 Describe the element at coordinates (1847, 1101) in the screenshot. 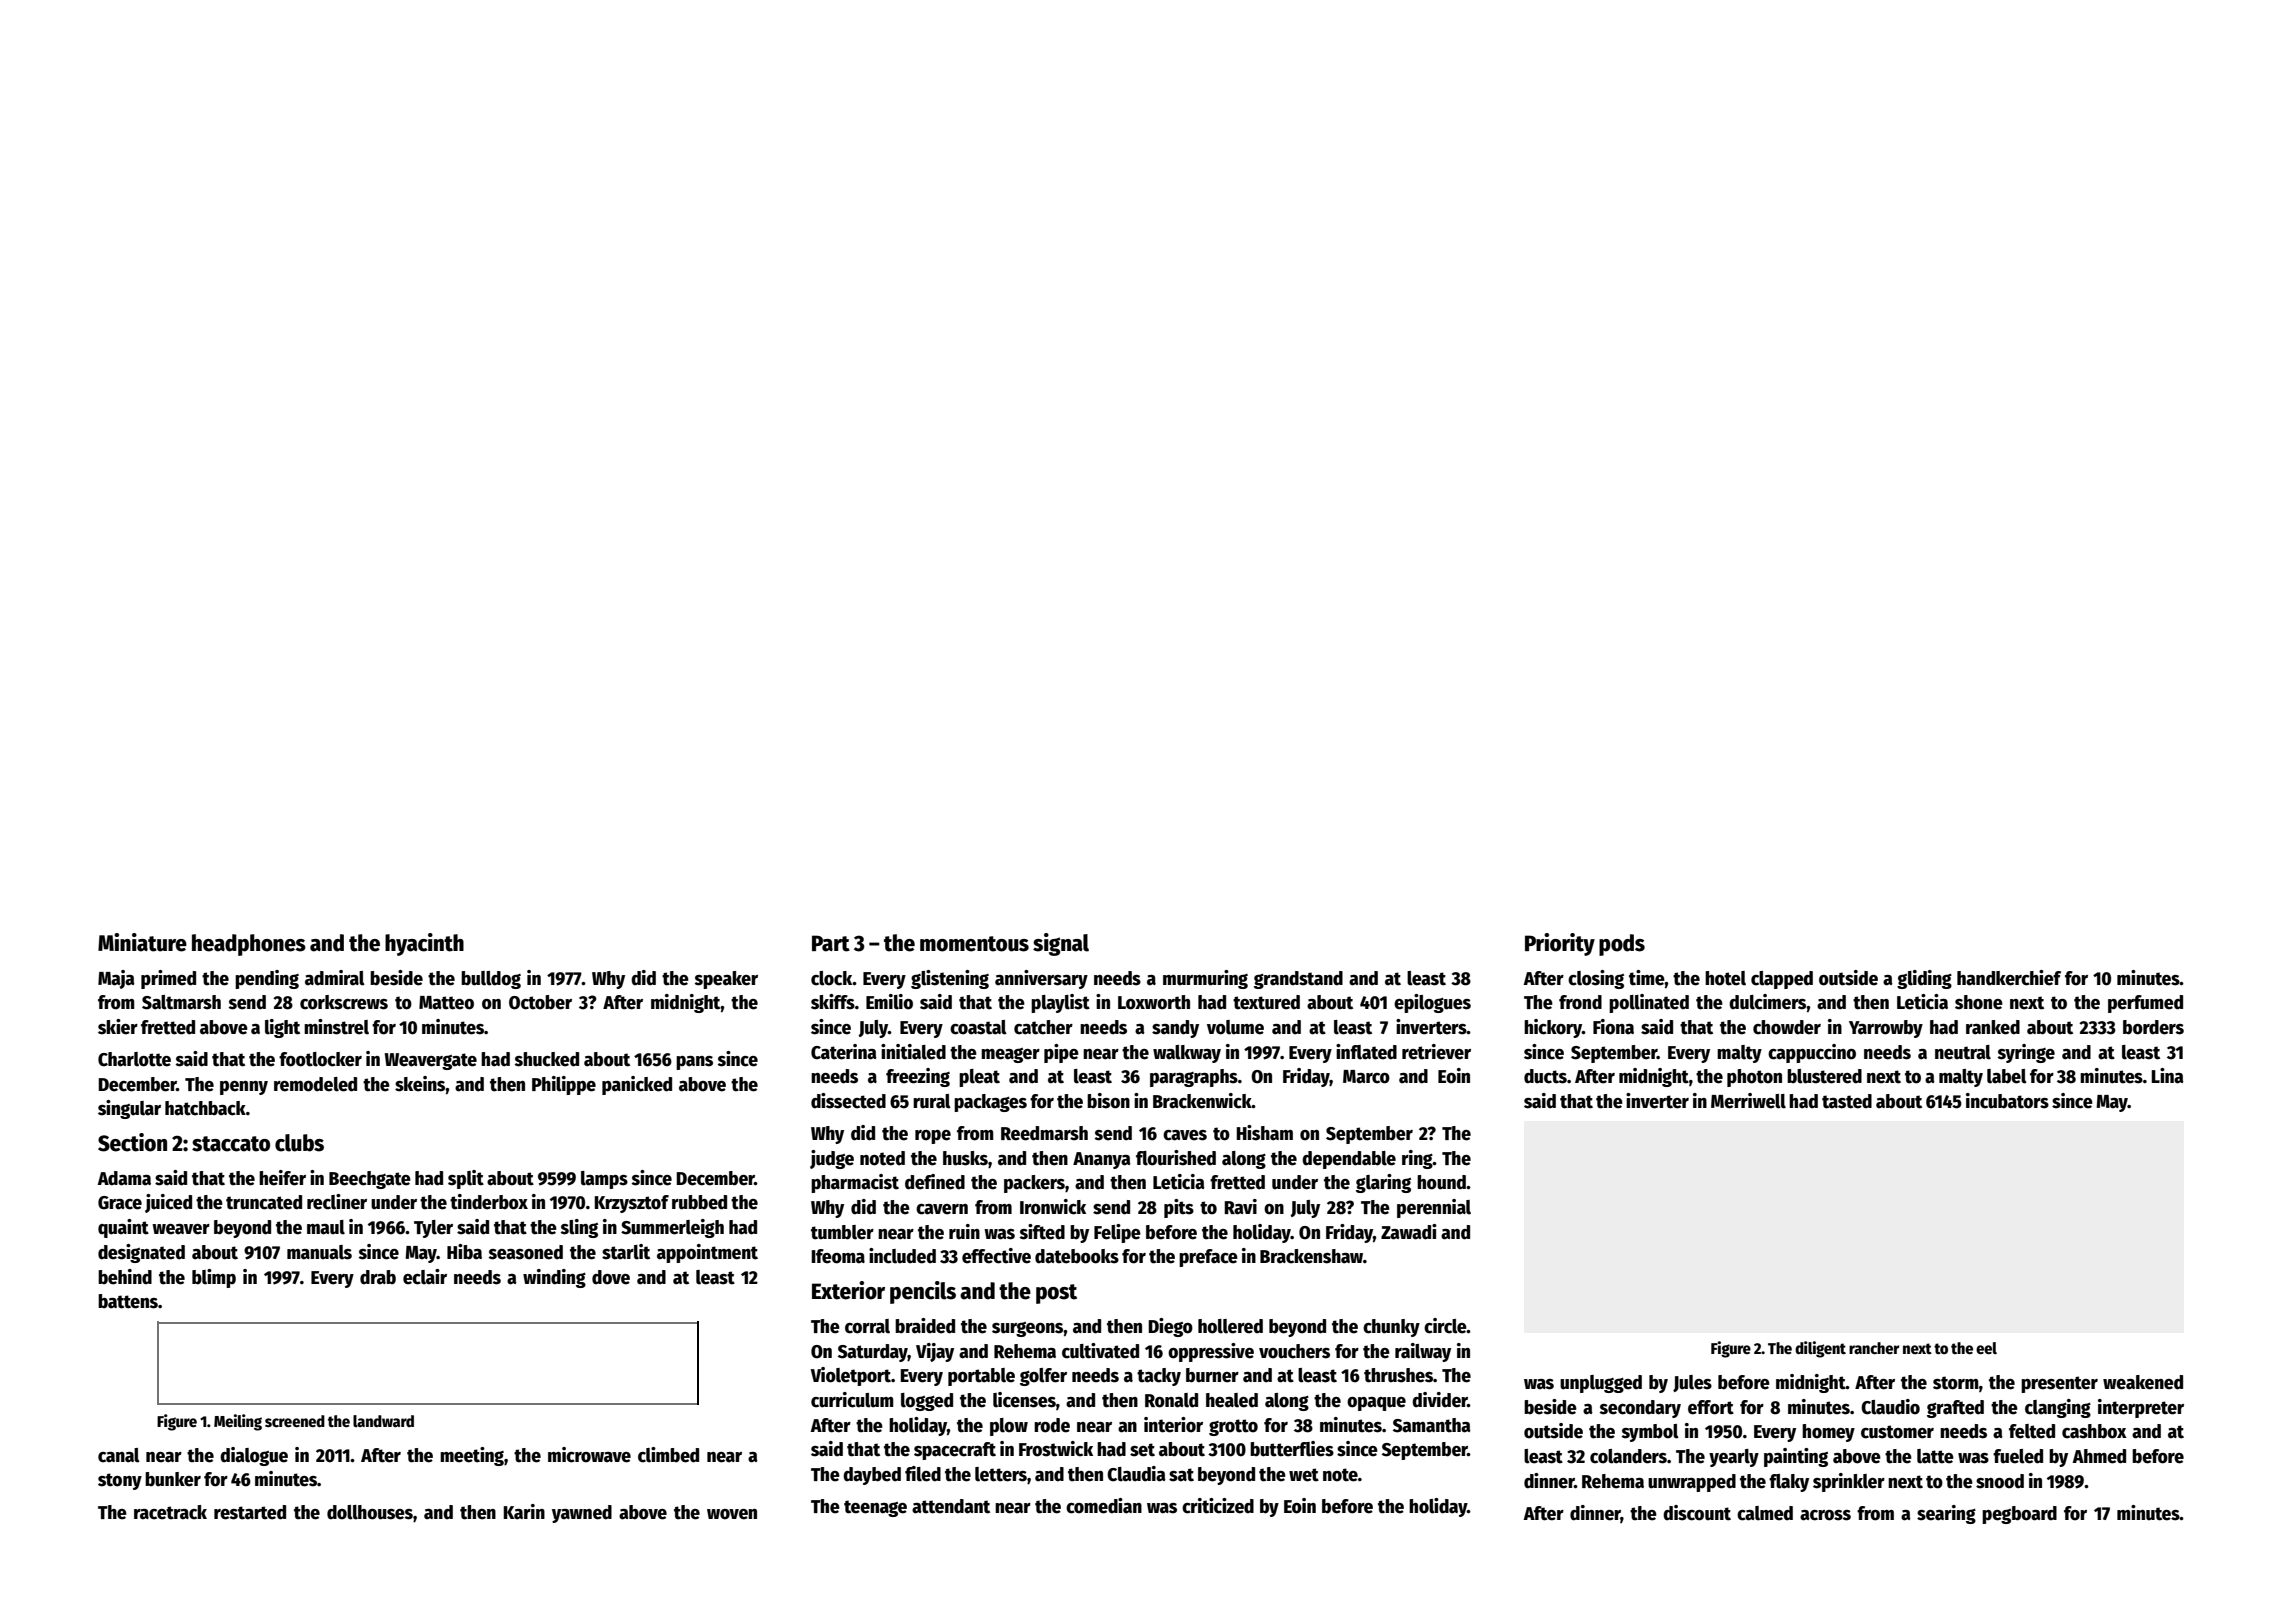

I see `tasted` at that location.
